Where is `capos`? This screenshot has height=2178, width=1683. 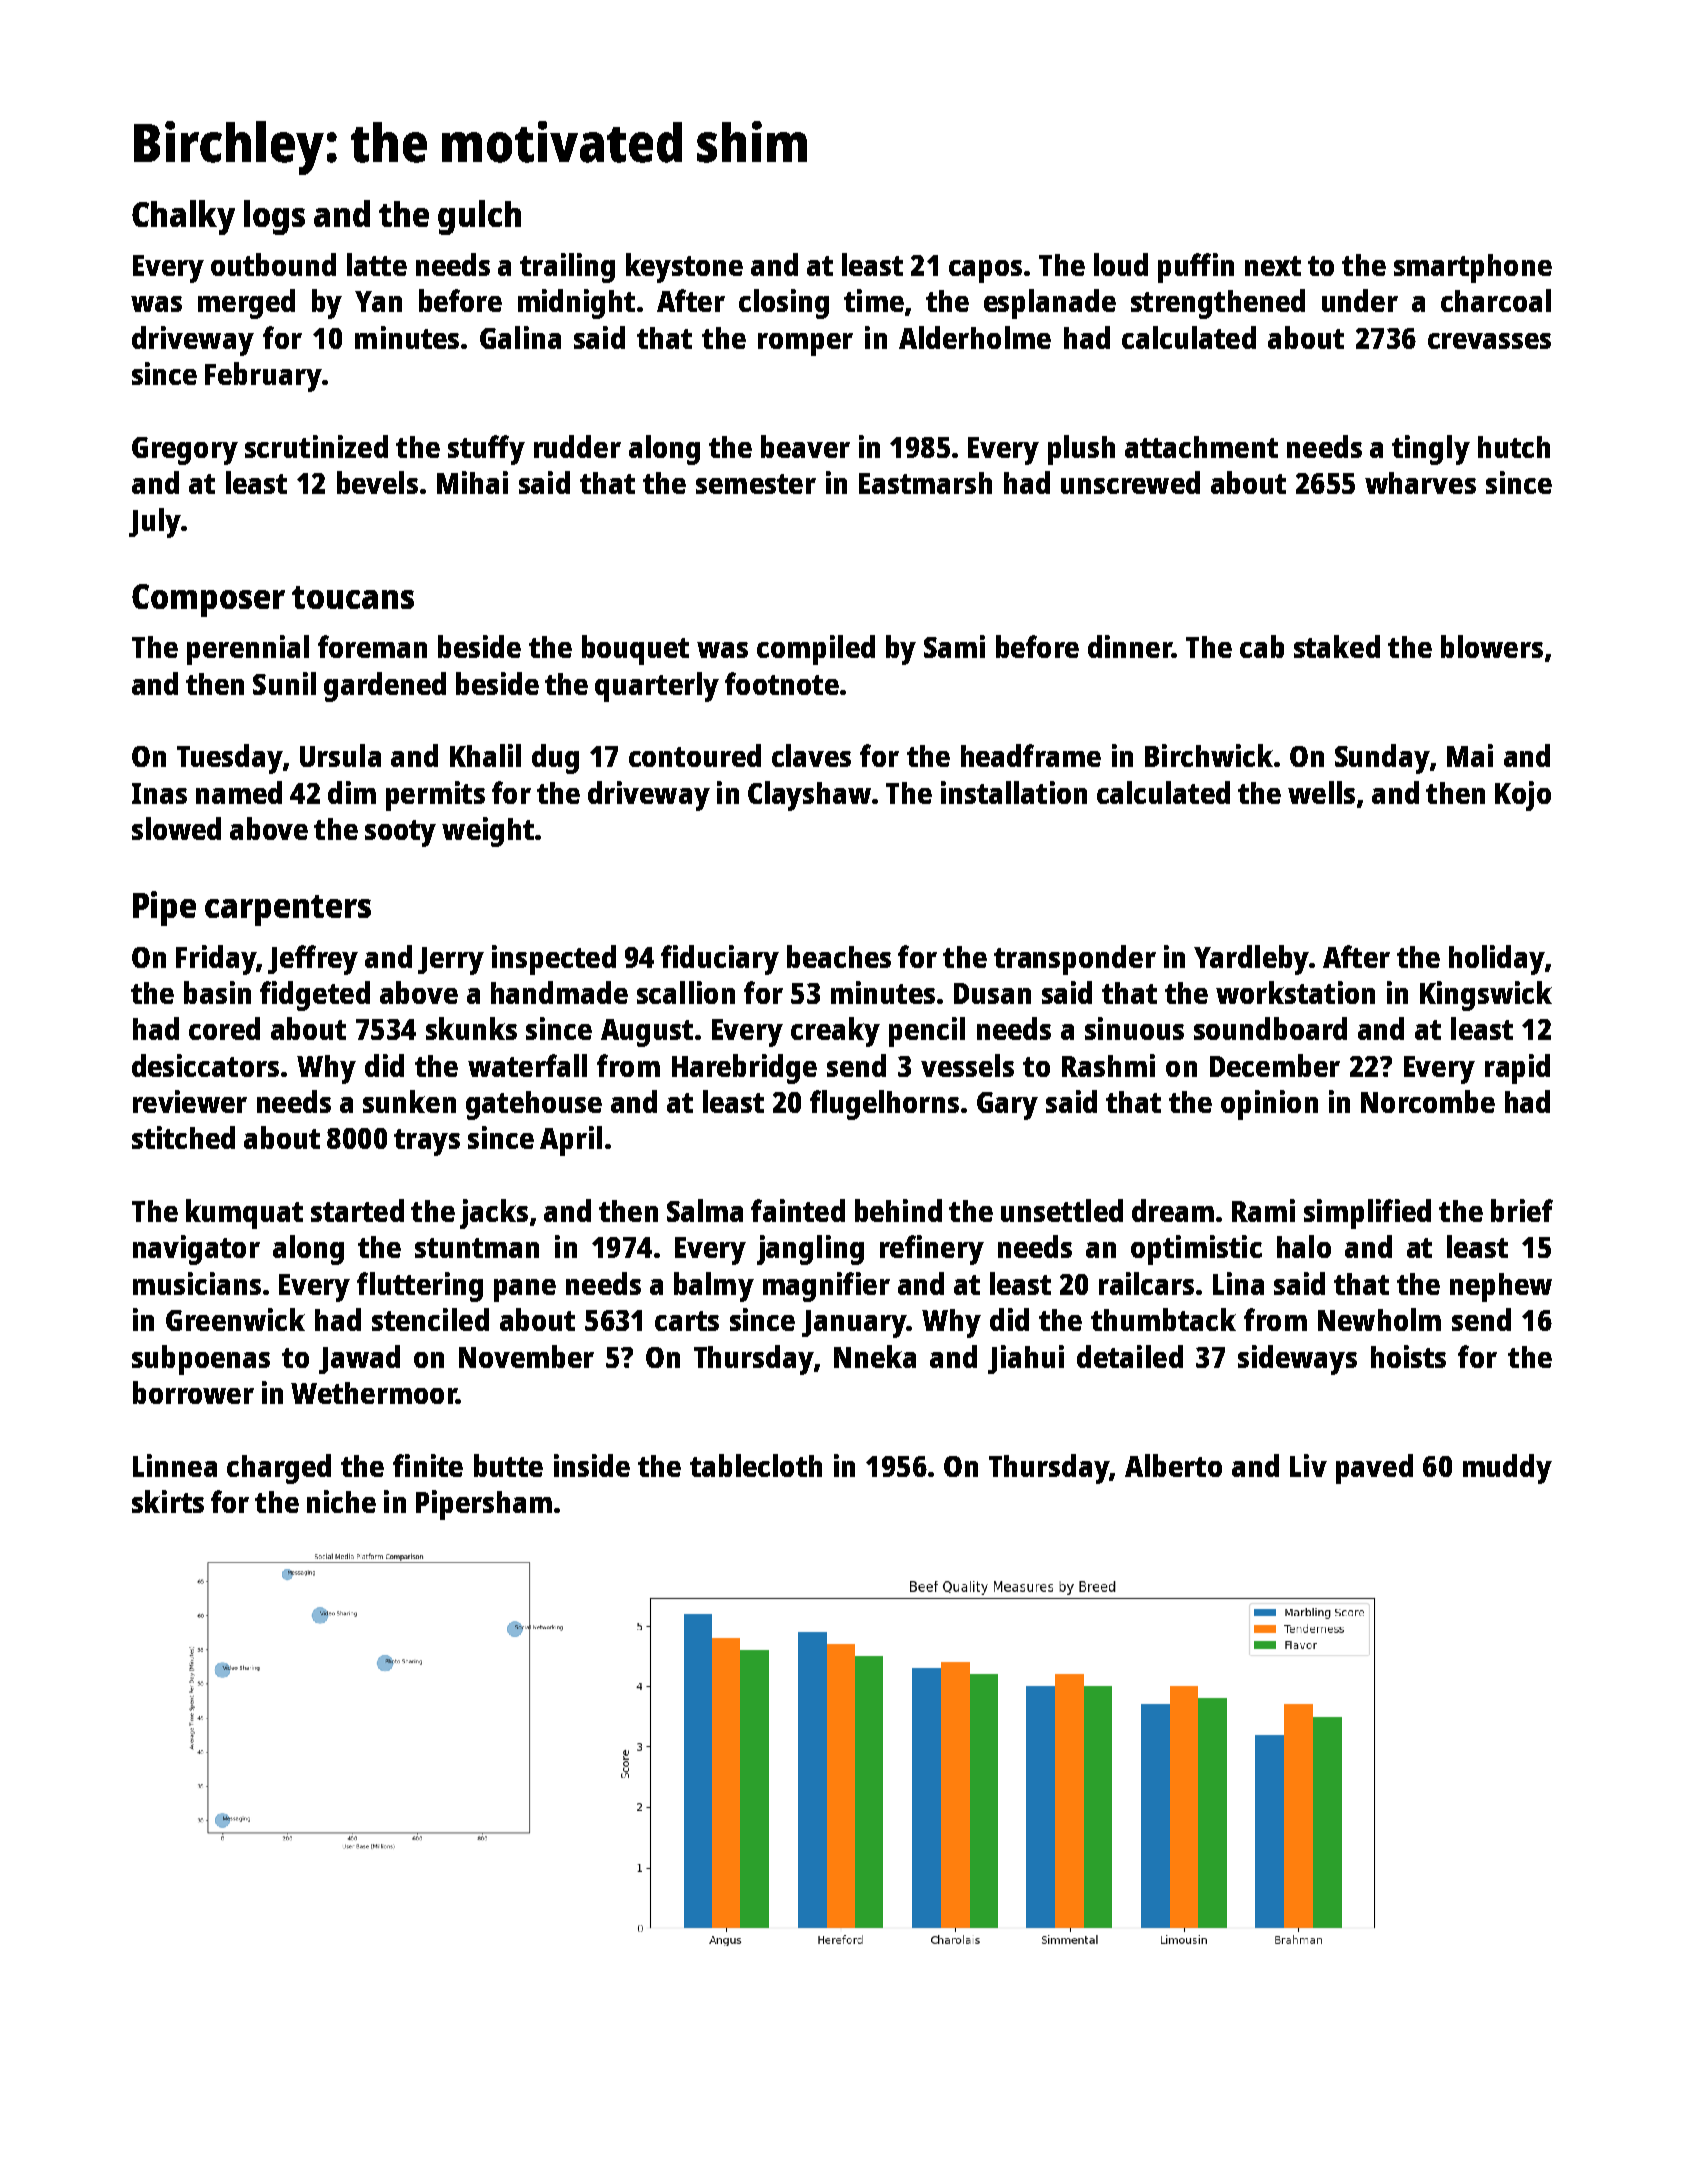 capos is located at coordinates (985, 271).
